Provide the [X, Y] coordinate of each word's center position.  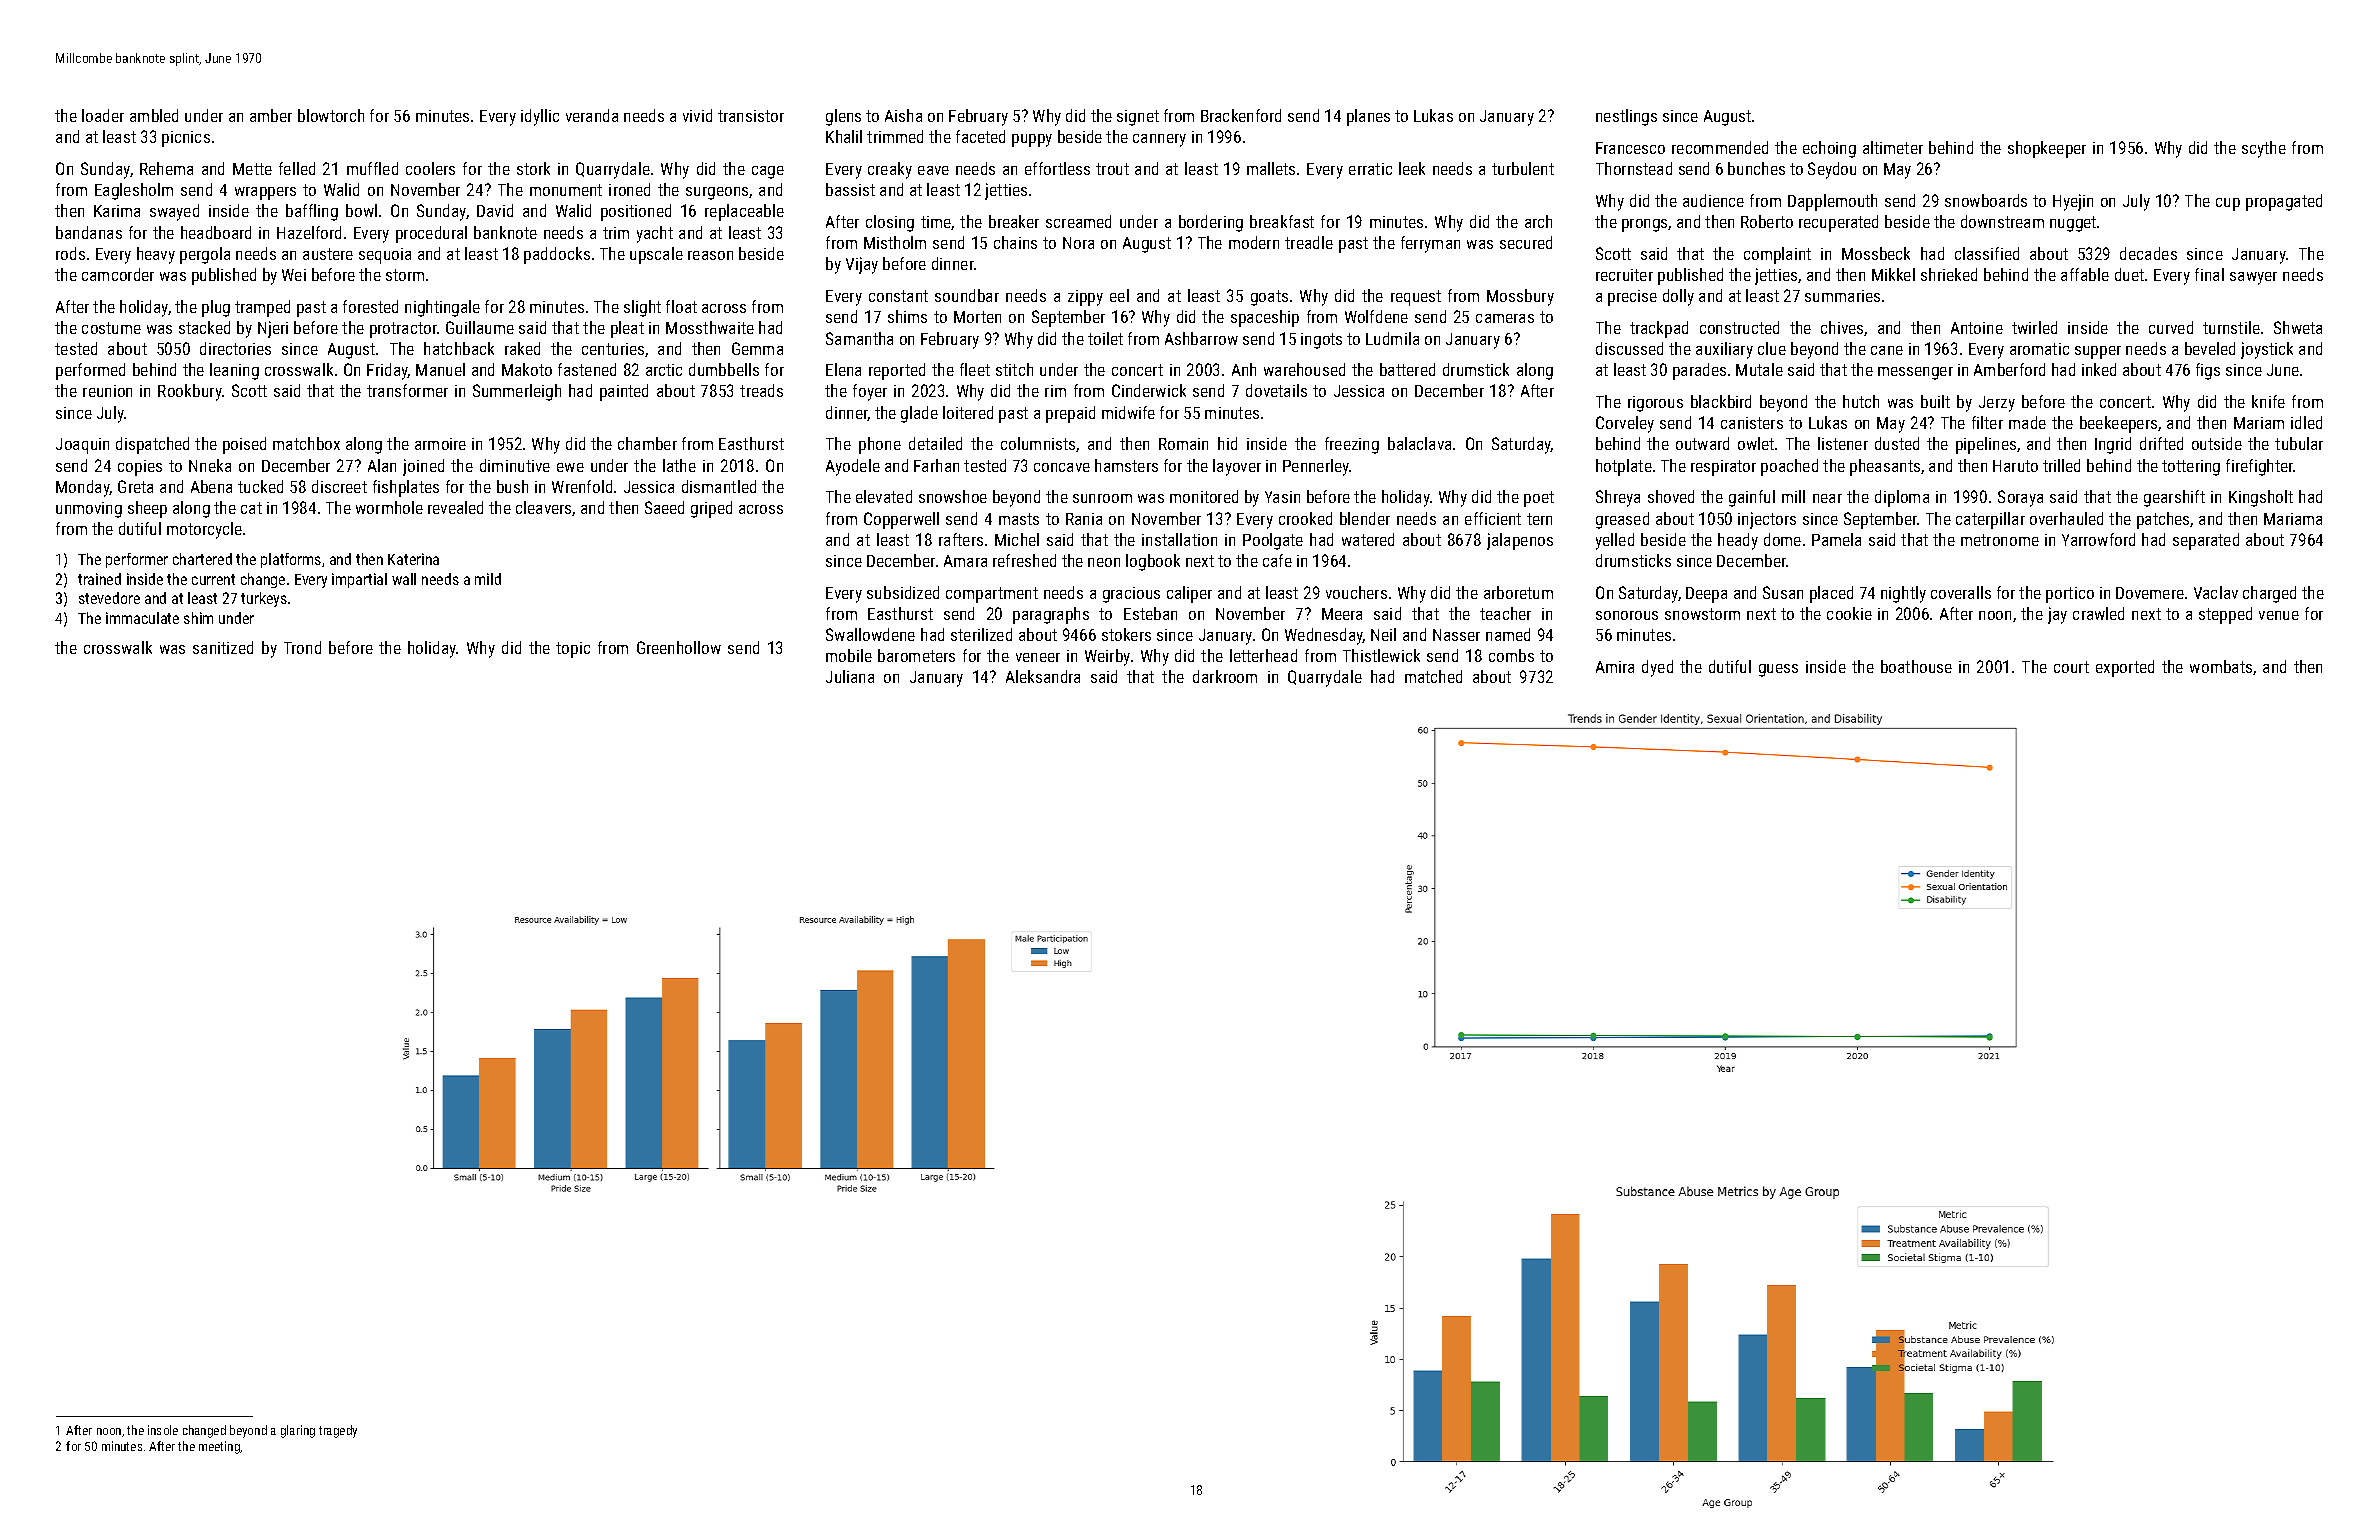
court [2071, 667]
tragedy [338, 1431]
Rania [1084, 519]
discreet [339, 486]
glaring [298, 1431]
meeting [219, 1447]
